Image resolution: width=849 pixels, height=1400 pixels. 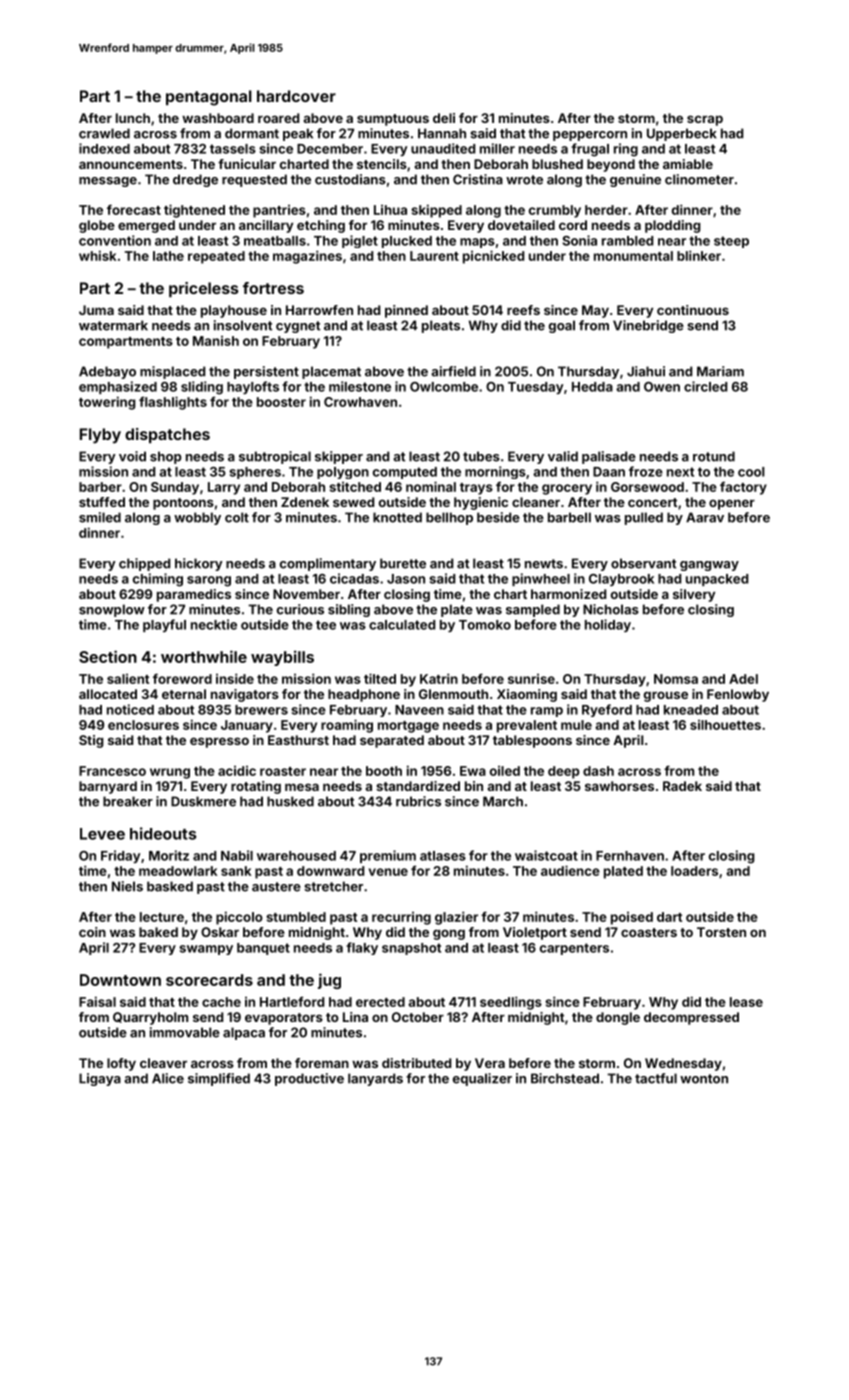 I want to click on coasters, so click(x=649, y=932).
